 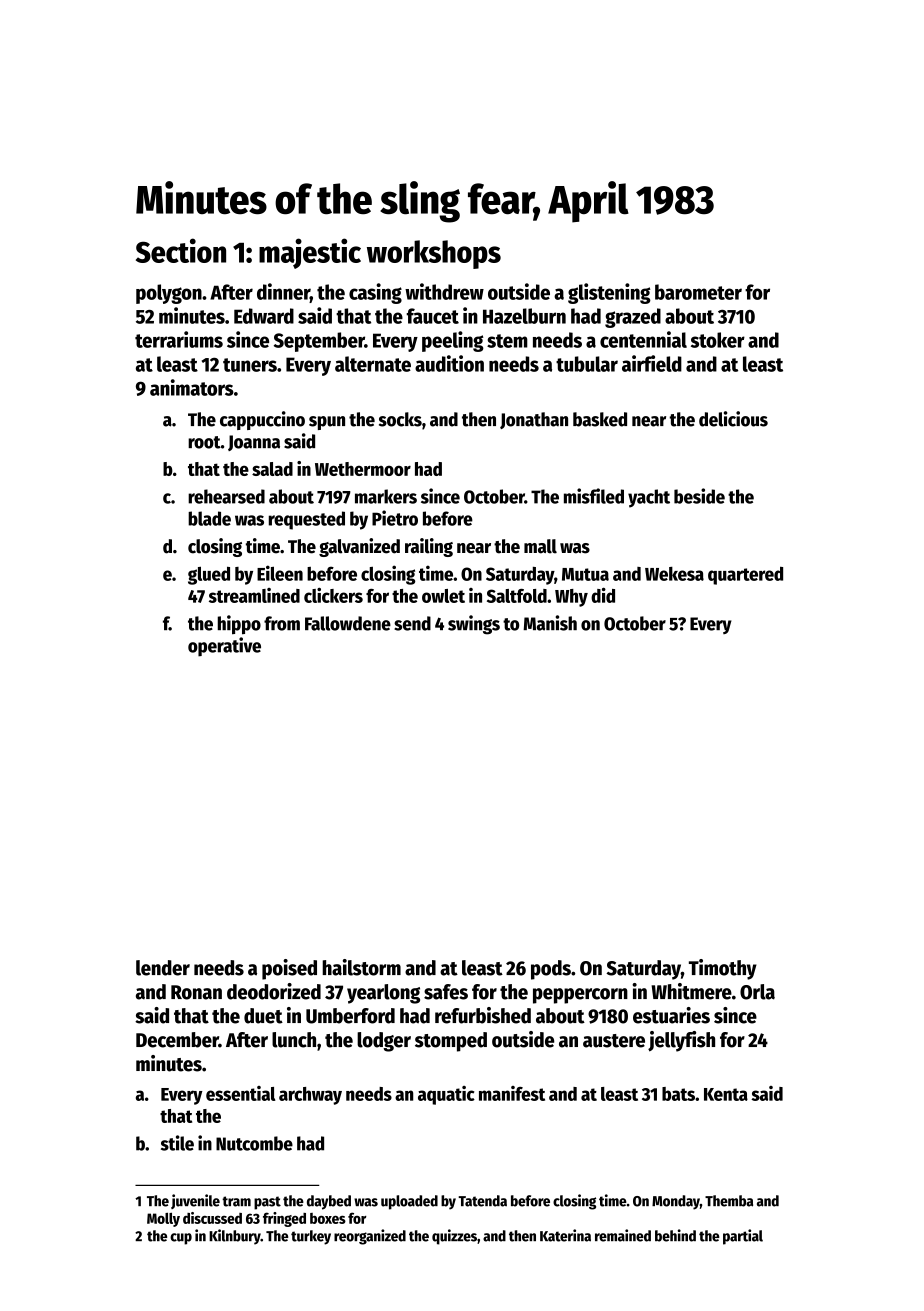 What do you see at coordinates (698, 292) in the page?
I see `barometer` at bounding box center [698, 292].
